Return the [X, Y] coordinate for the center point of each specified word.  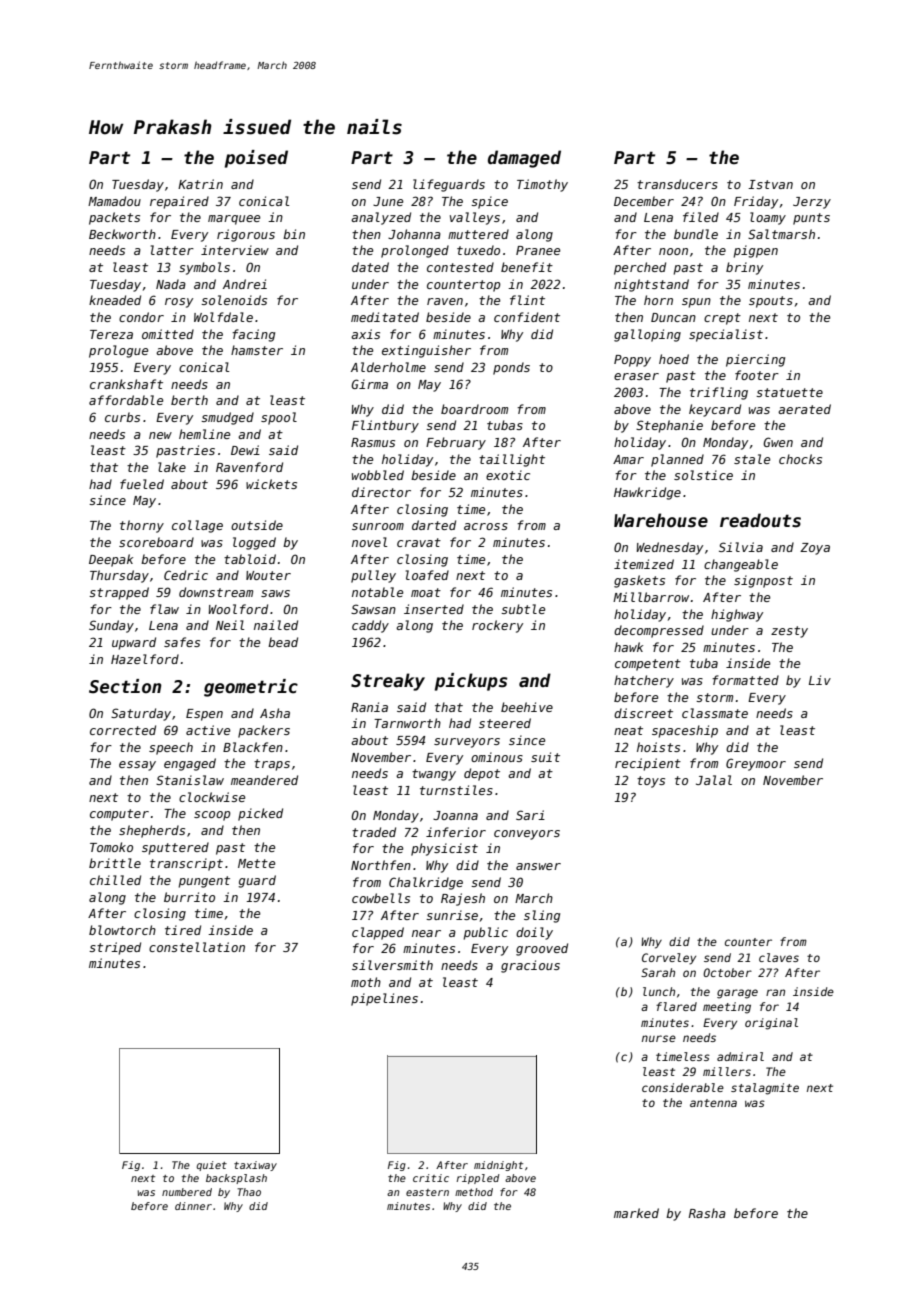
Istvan [770, 184]
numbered [187, 1192]
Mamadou [114, 201]
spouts [771, 302]
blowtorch [122, 930]
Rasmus [373, 442]
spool [279, 418]
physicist [444, 849]
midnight [498, 1166]
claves [779, 957]
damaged [524, 159]
